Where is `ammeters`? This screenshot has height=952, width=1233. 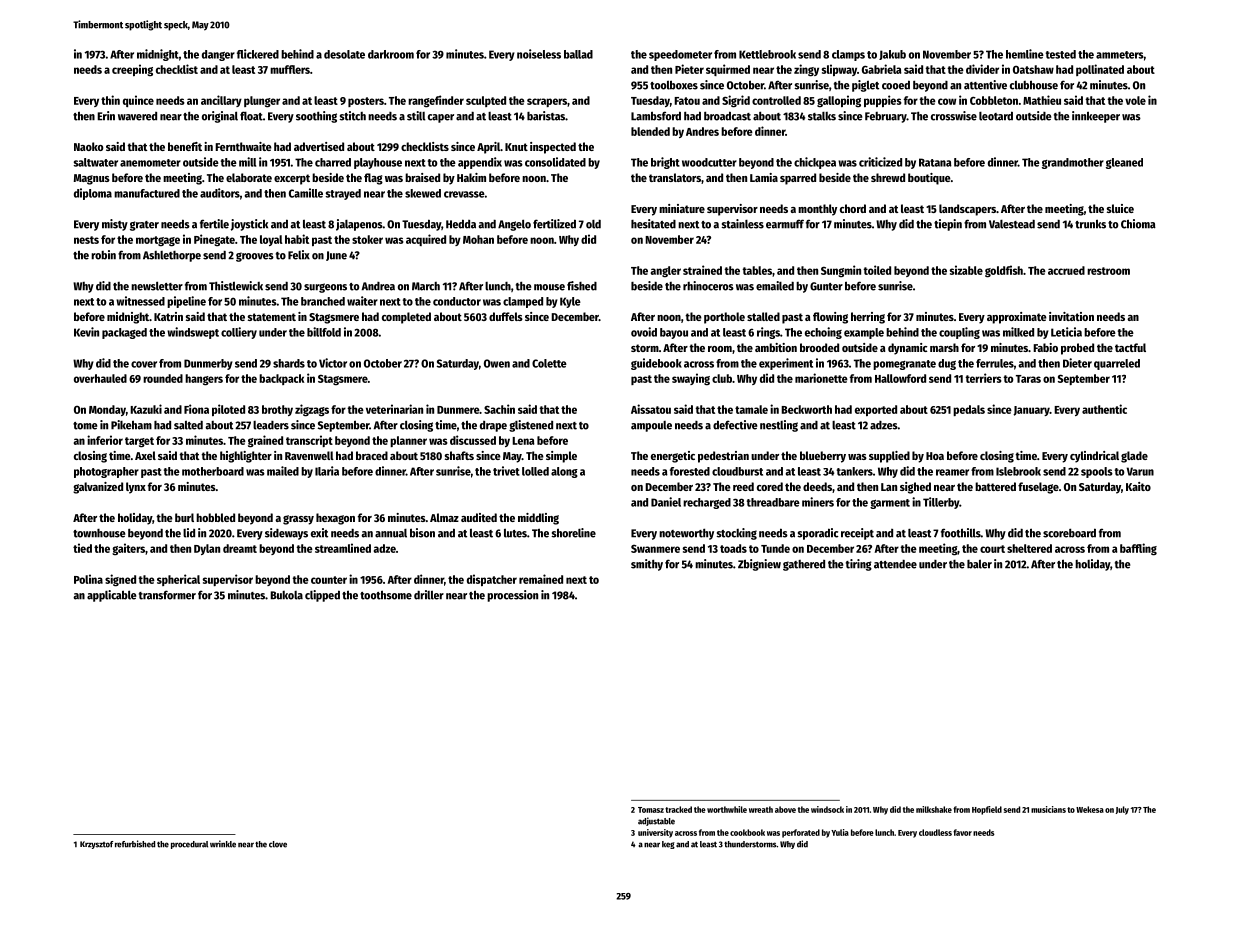
ammeters is located at coordinates (1120, 55).
